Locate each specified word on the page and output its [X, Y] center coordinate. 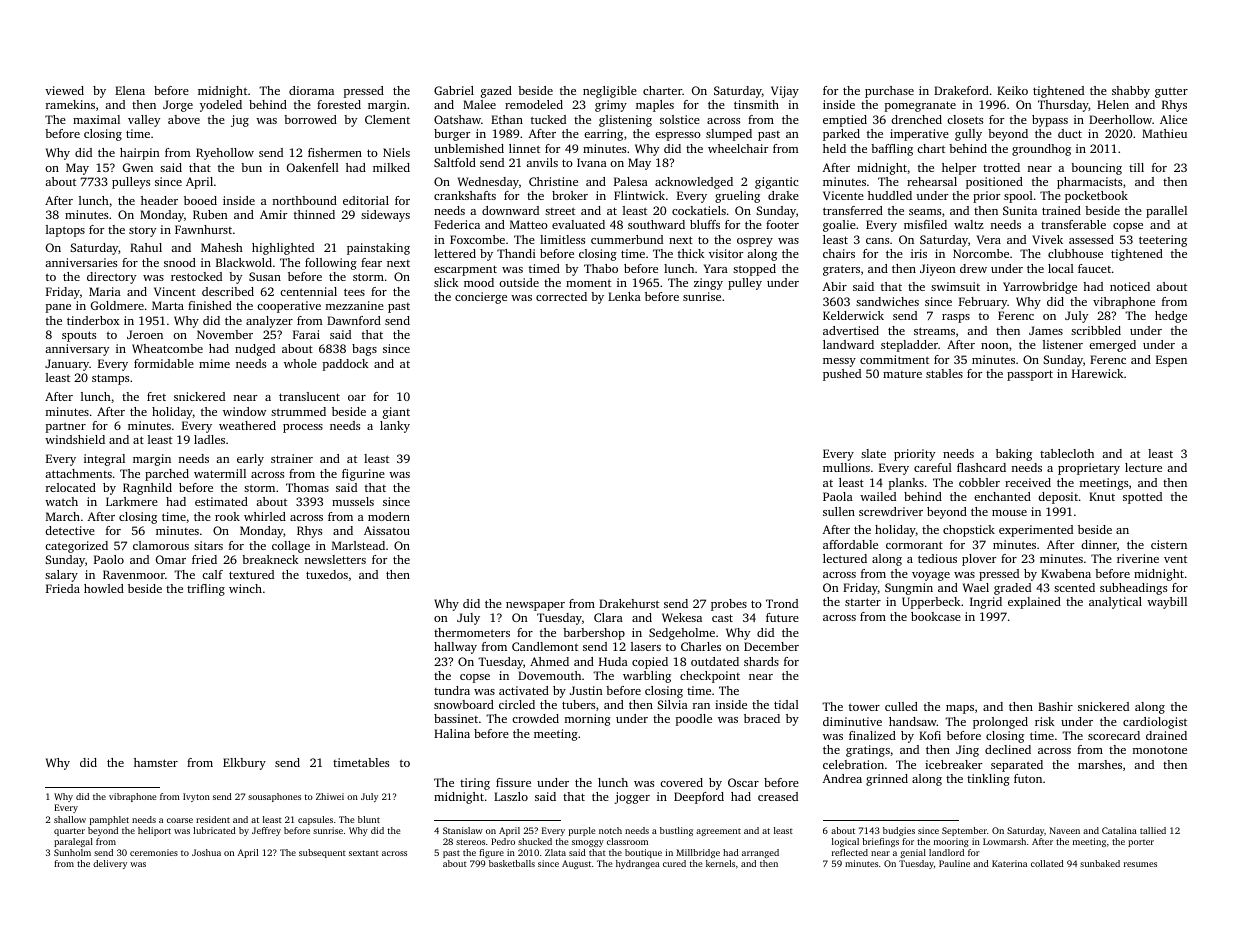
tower [864, 707]
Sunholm [72, 852]
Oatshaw [457, 119]
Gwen [138, 167]
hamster [156, 762]
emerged [1112, 346]
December [771, 646]
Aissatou [387, 530]
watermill [220, 473]
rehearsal [932, 181]
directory [111, 278]
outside [519, 282]
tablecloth [1067, 453]
